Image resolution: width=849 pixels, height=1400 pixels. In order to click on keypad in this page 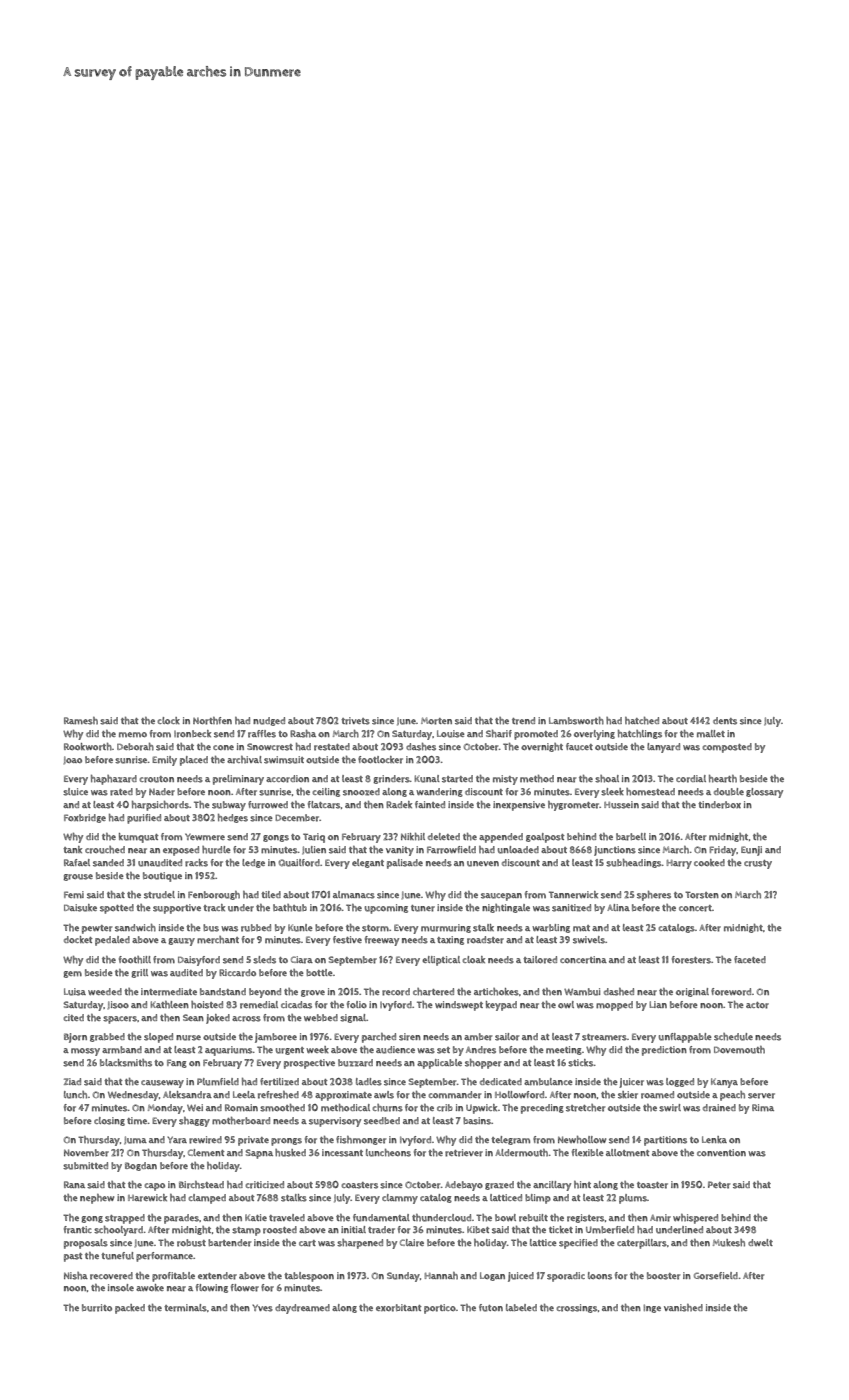, I will do `click(501, 1006)`.
